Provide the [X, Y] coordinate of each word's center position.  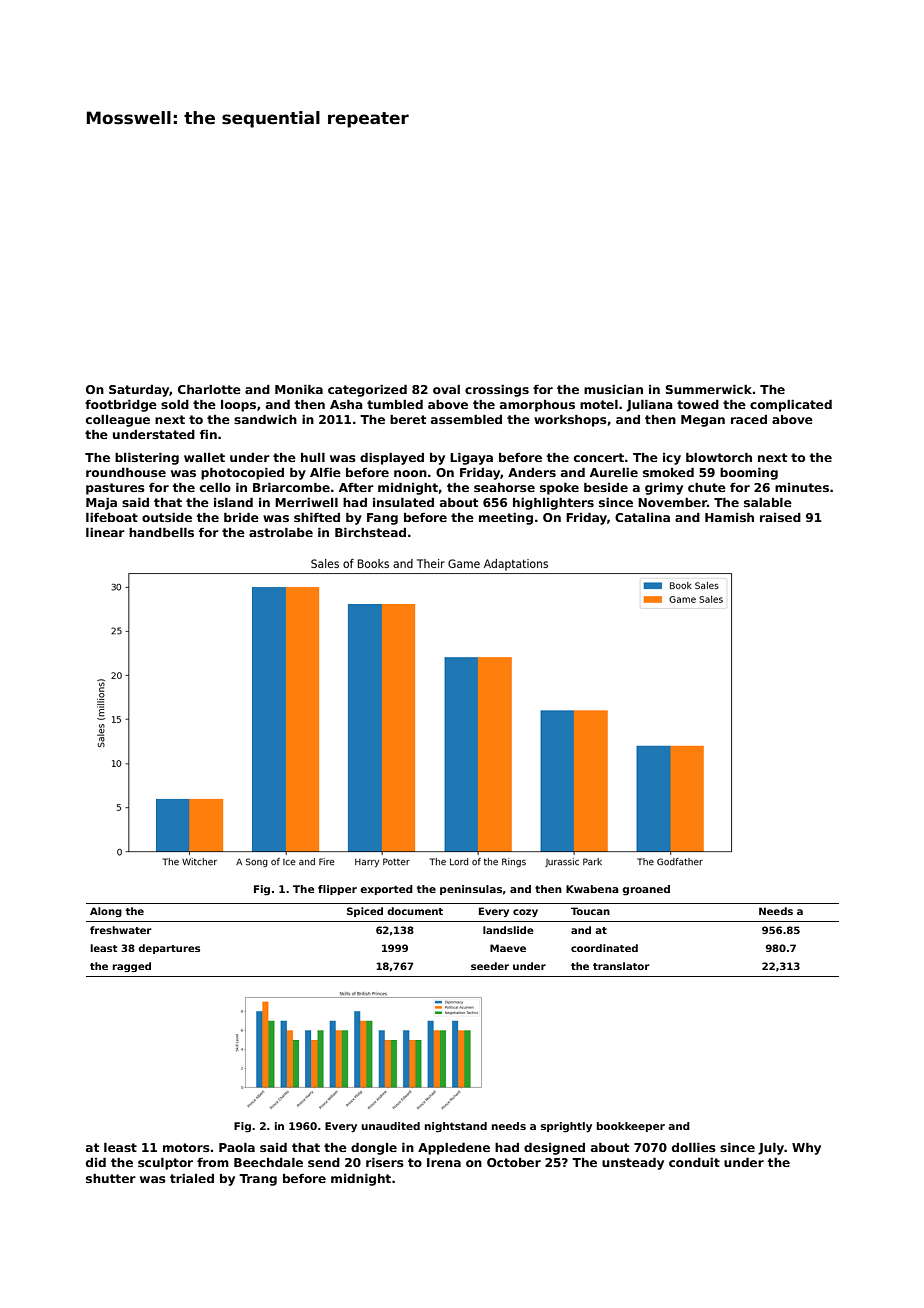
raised [780, 517]
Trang [258, 1180]
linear [105, 532]
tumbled [395, 404]
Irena [444, 1162]
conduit [694, 1162]
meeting [506, 519]
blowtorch [719, 457]
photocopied [242, 474]
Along [106, 912]
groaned [646, 890]
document [415, 911]
